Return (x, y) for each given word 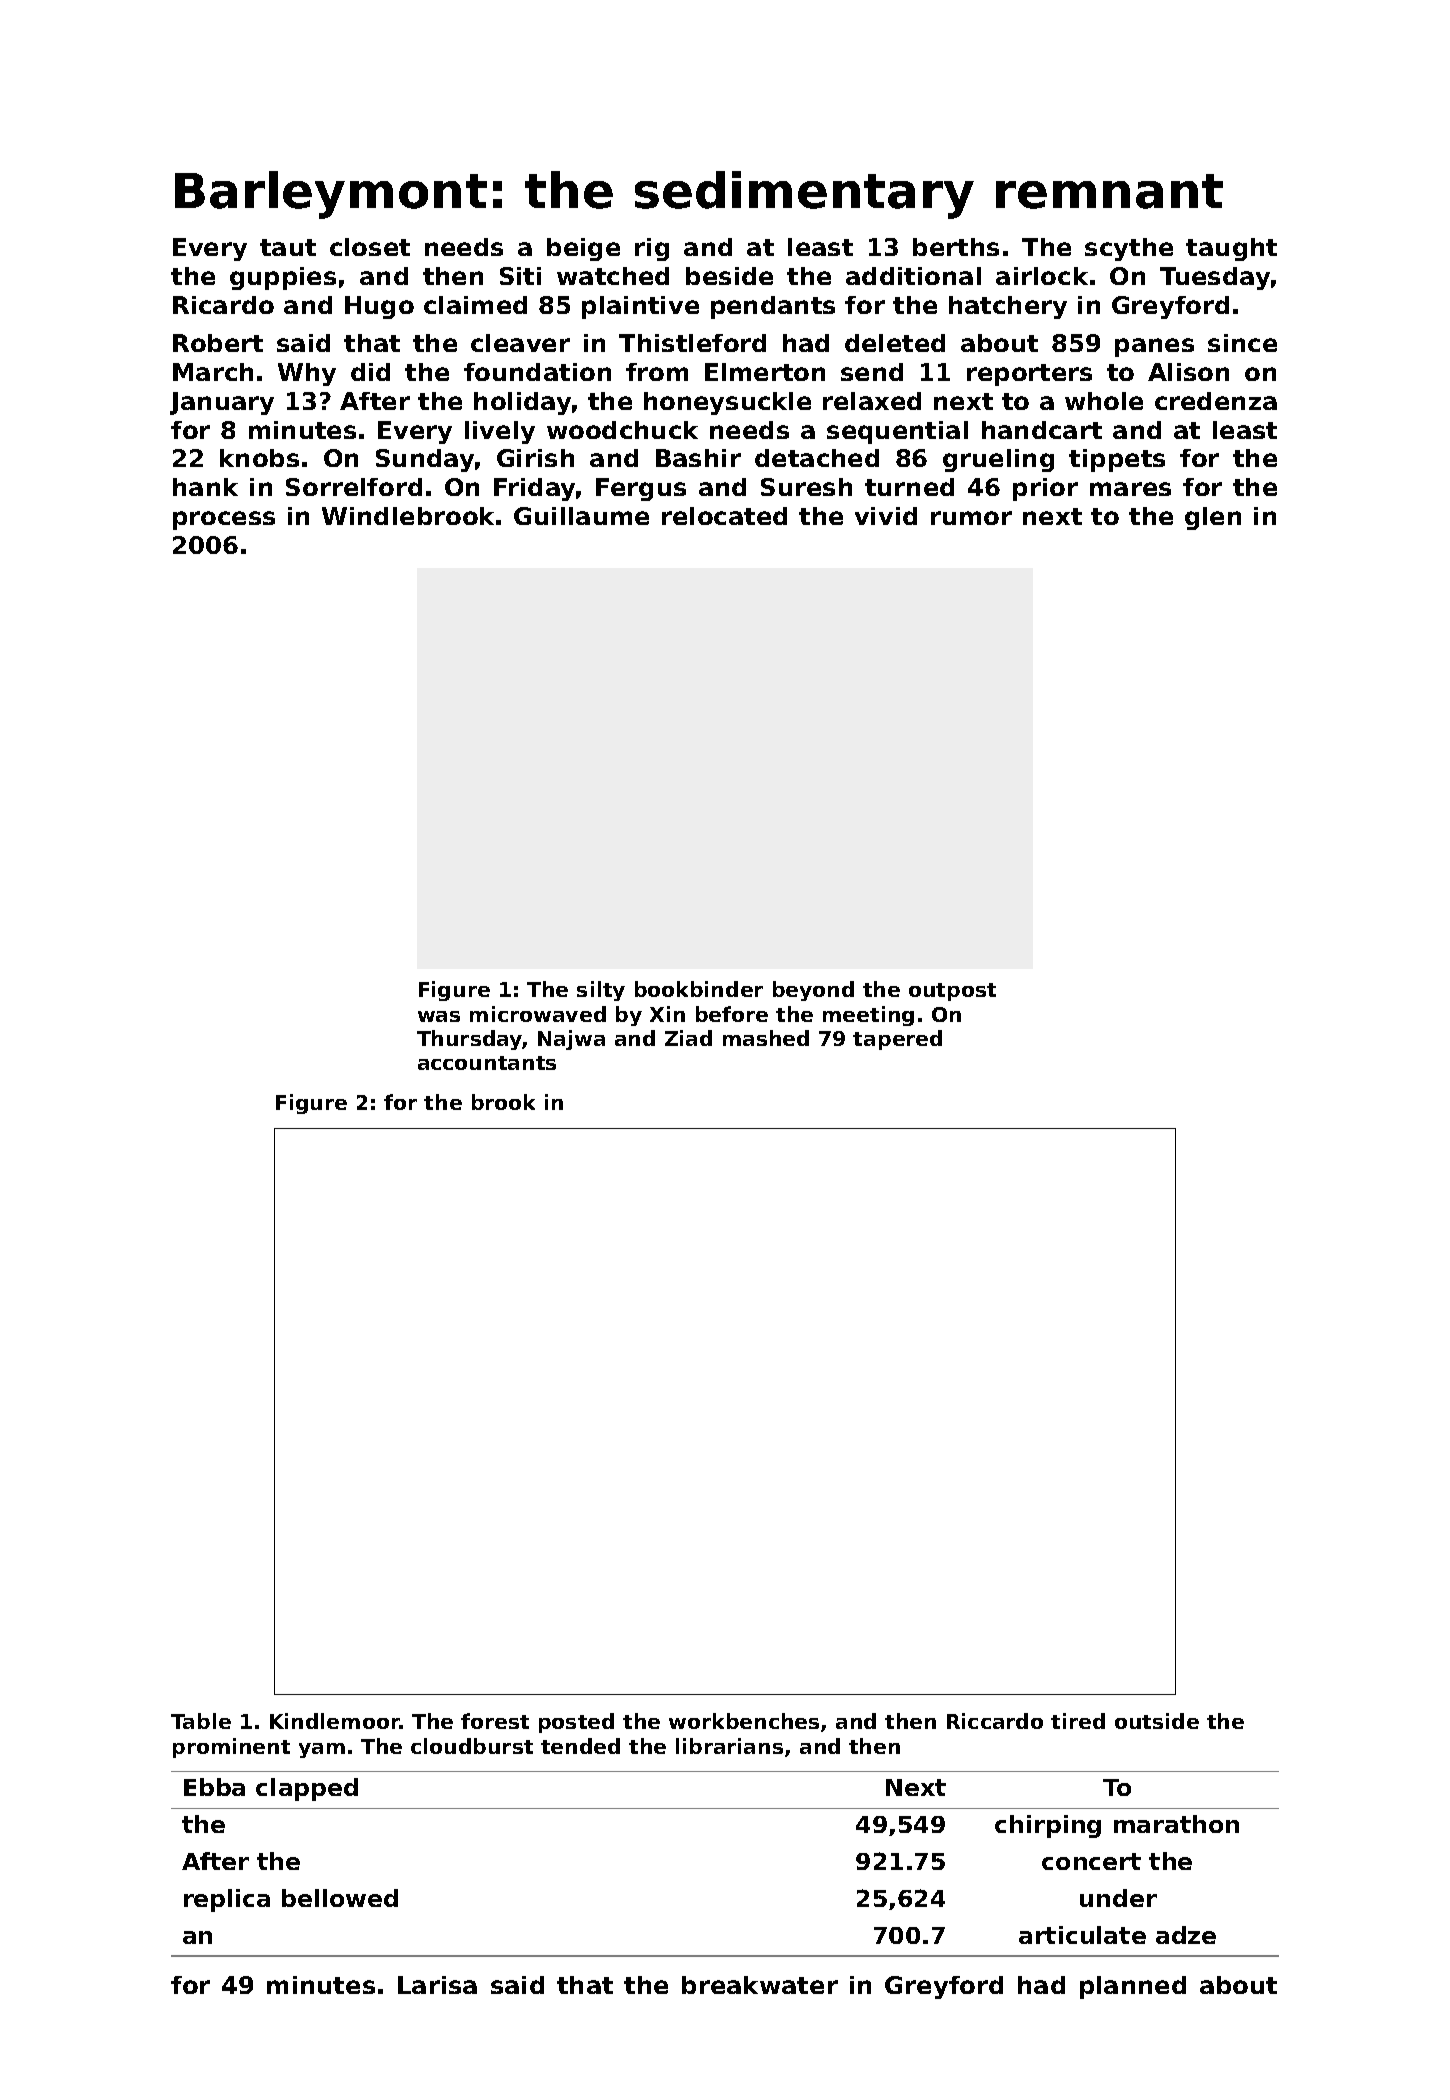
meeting (868, 1016)
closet (370, 247)
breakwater (760, 1985)
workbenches (744, 1721)
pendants (773, 307)
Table (201, 1721)
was (439, 1016)
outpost (952, 992)
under (1118, 1898)
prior (1045, 489)
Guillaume (581, 516)
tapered (897, 1040)
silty (601, 991)
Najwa (571, 1040)
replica (227, 1900)
